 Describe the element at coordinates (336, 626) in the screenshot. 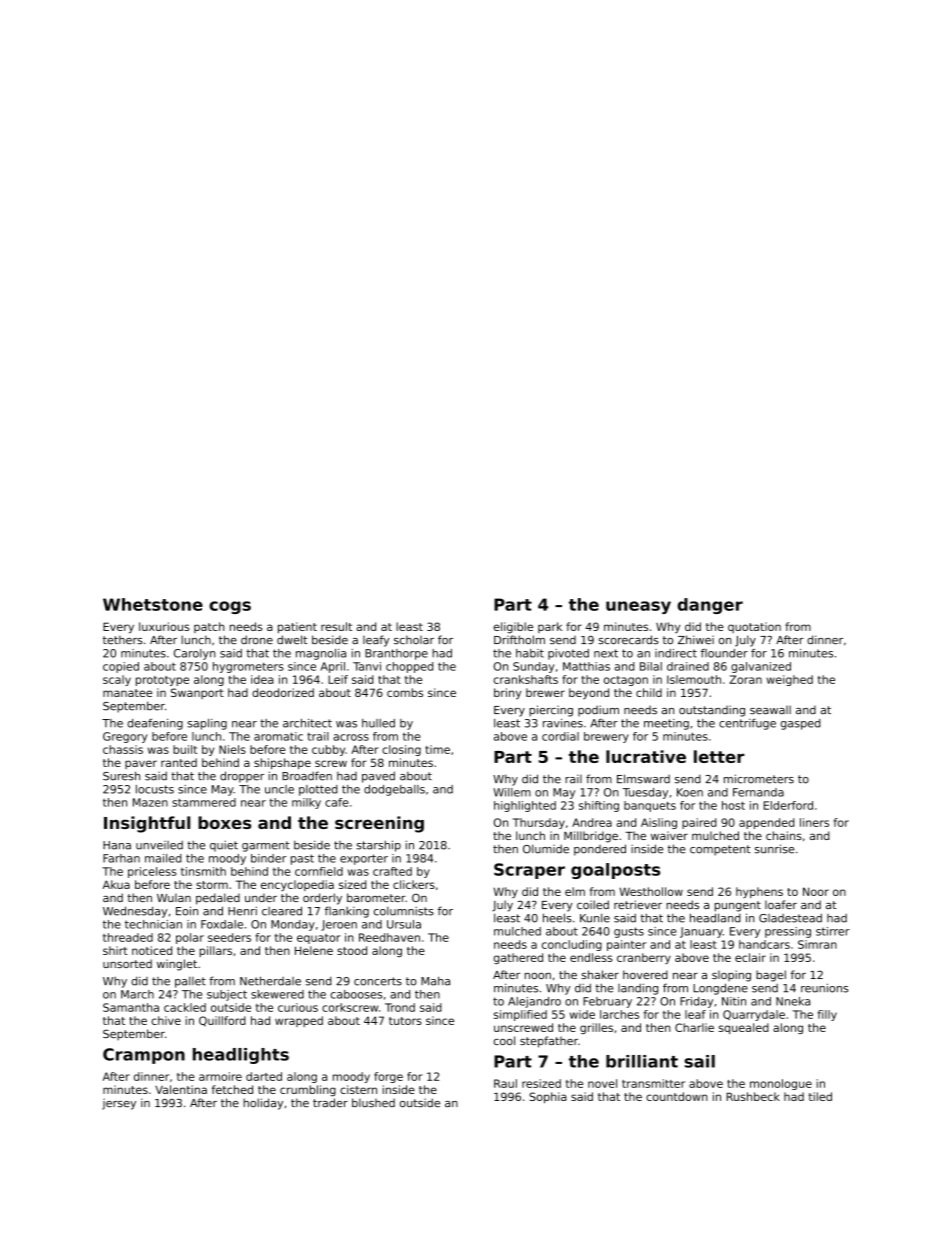

I see `result` at that location.
